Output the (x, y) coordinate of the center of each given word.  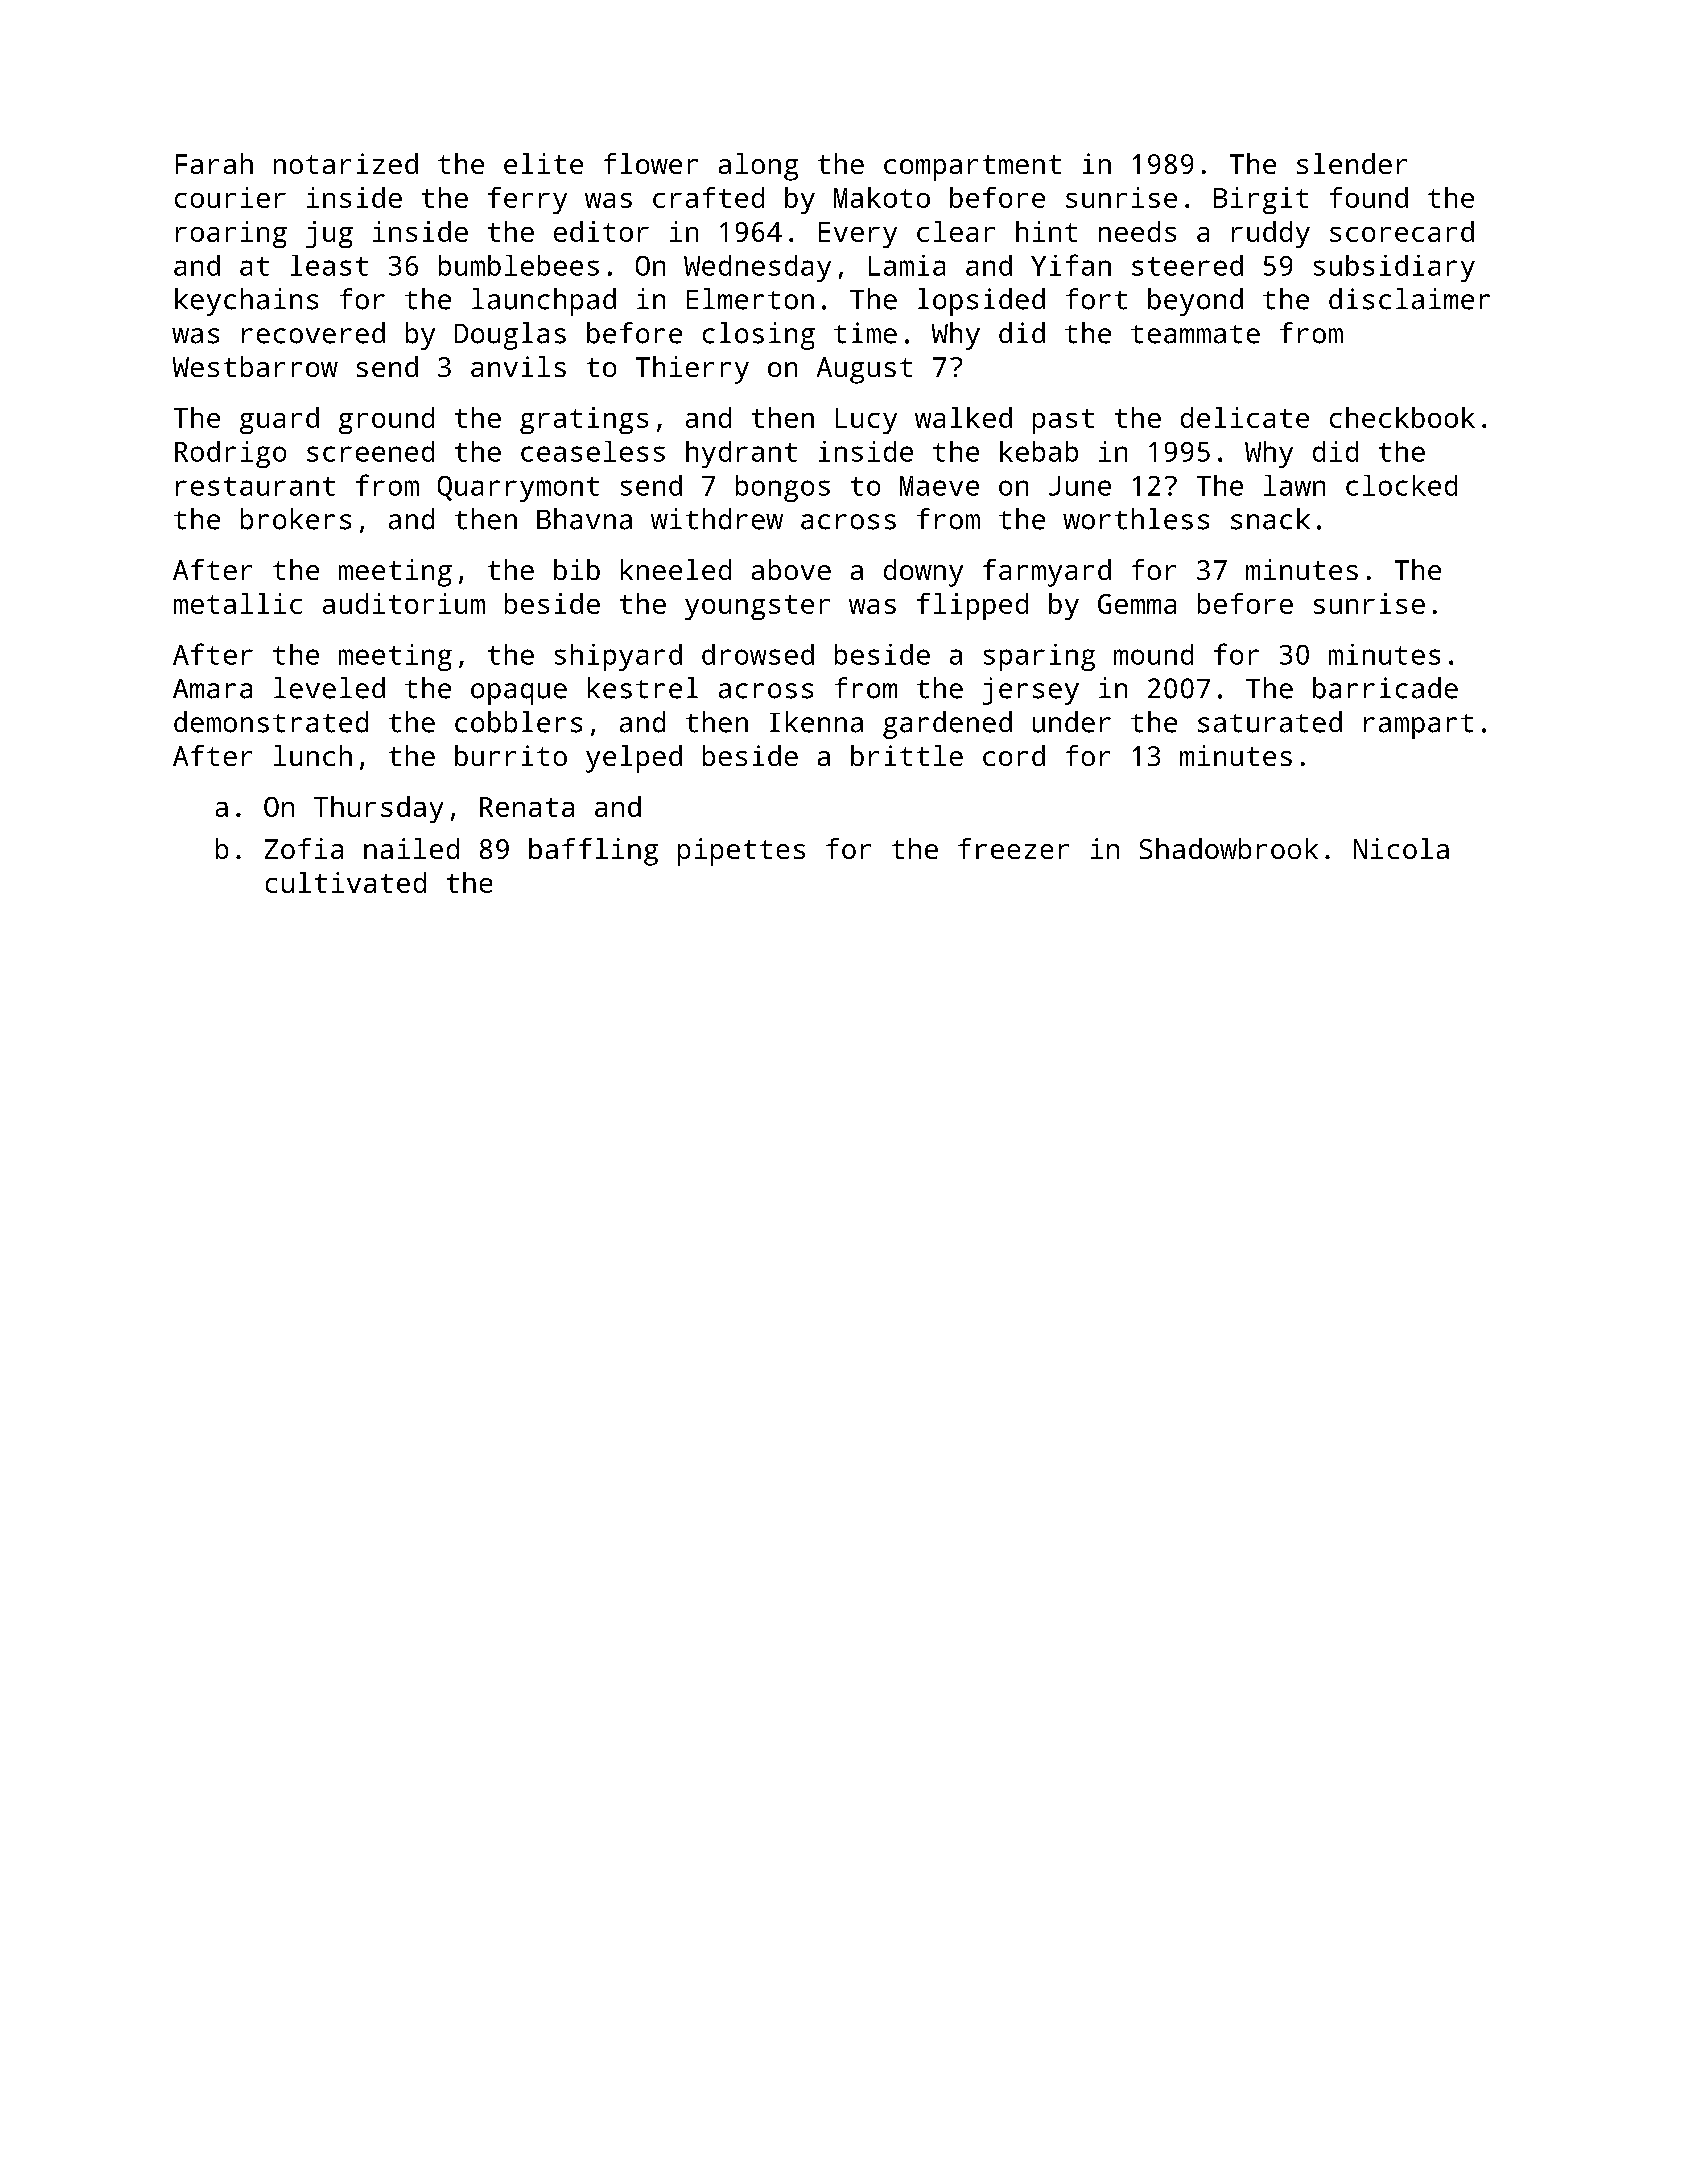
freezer (1013, 848)
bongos (783, 488)
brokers (296, 519)
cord (1014, 755)
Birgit (1261, 200)
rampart (1418, 726)
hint (1046, 231)
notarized (346, 163)
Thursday (378, 809)
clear (956, 231)
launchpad (544, 302)
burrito (511, 755)
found (1369, 197)
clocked (1401, 485)
